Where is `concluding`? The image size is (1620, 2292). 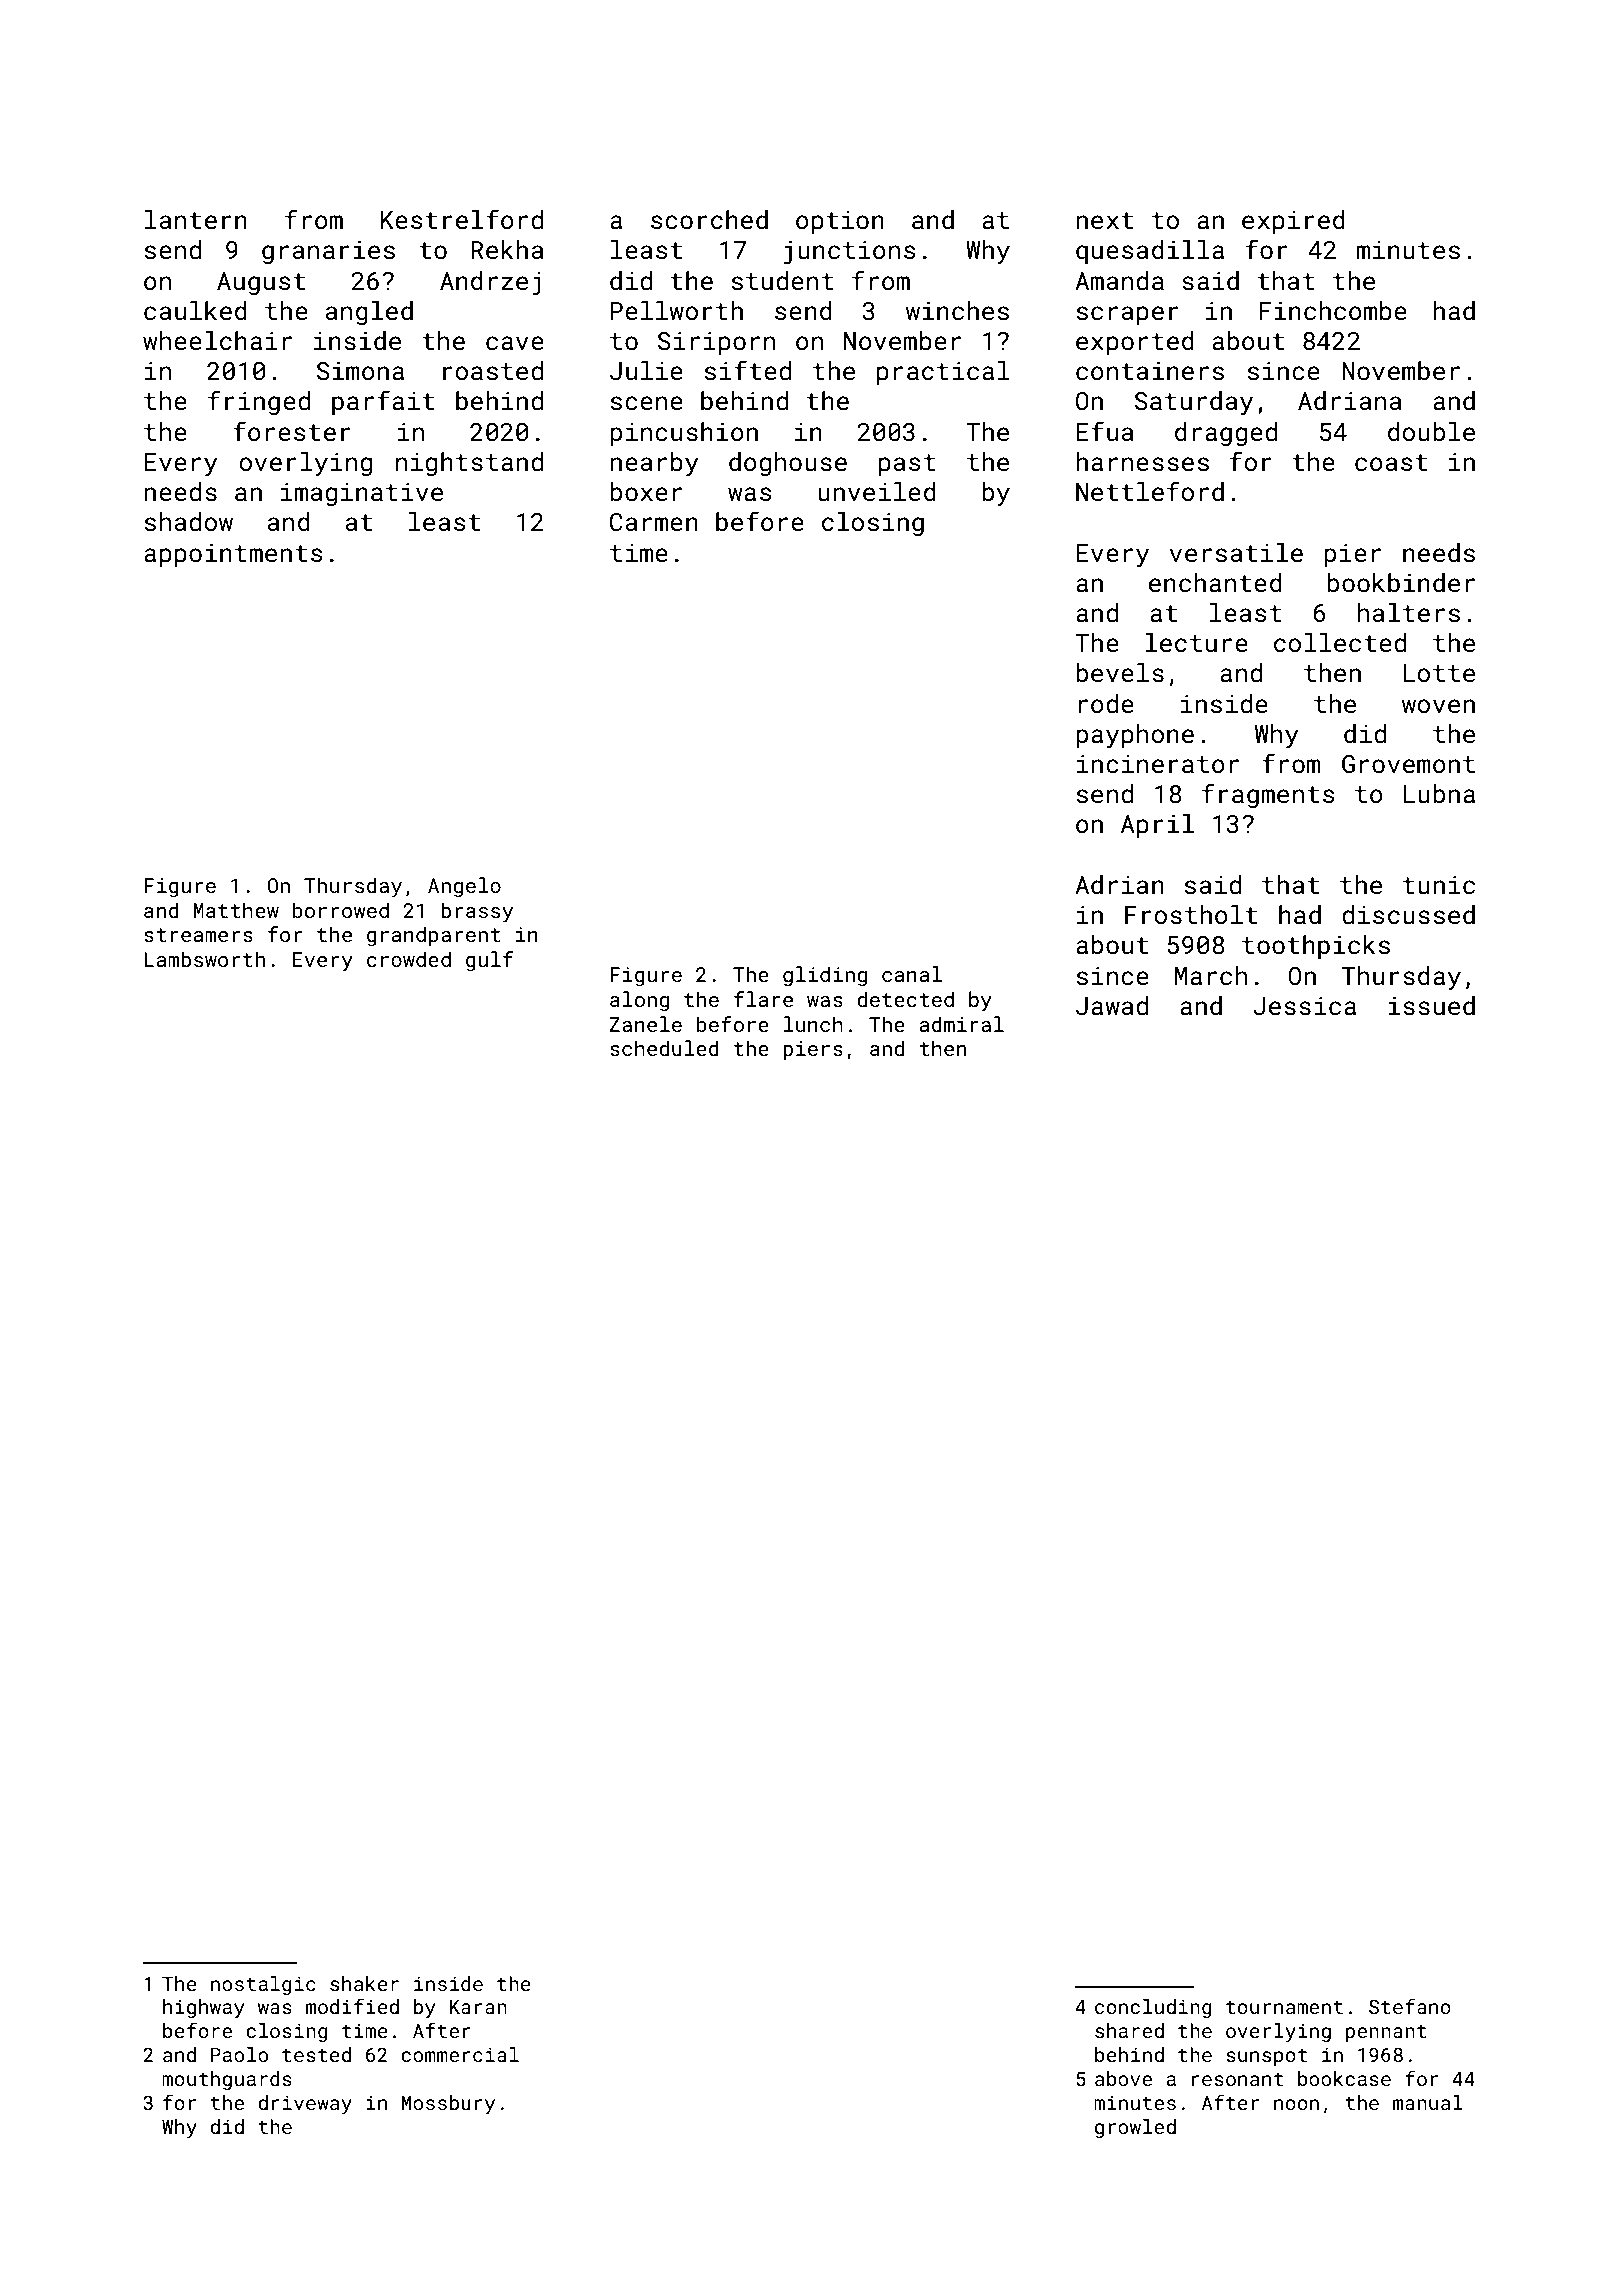
concluding is located at coordinates (1153, 2008).
